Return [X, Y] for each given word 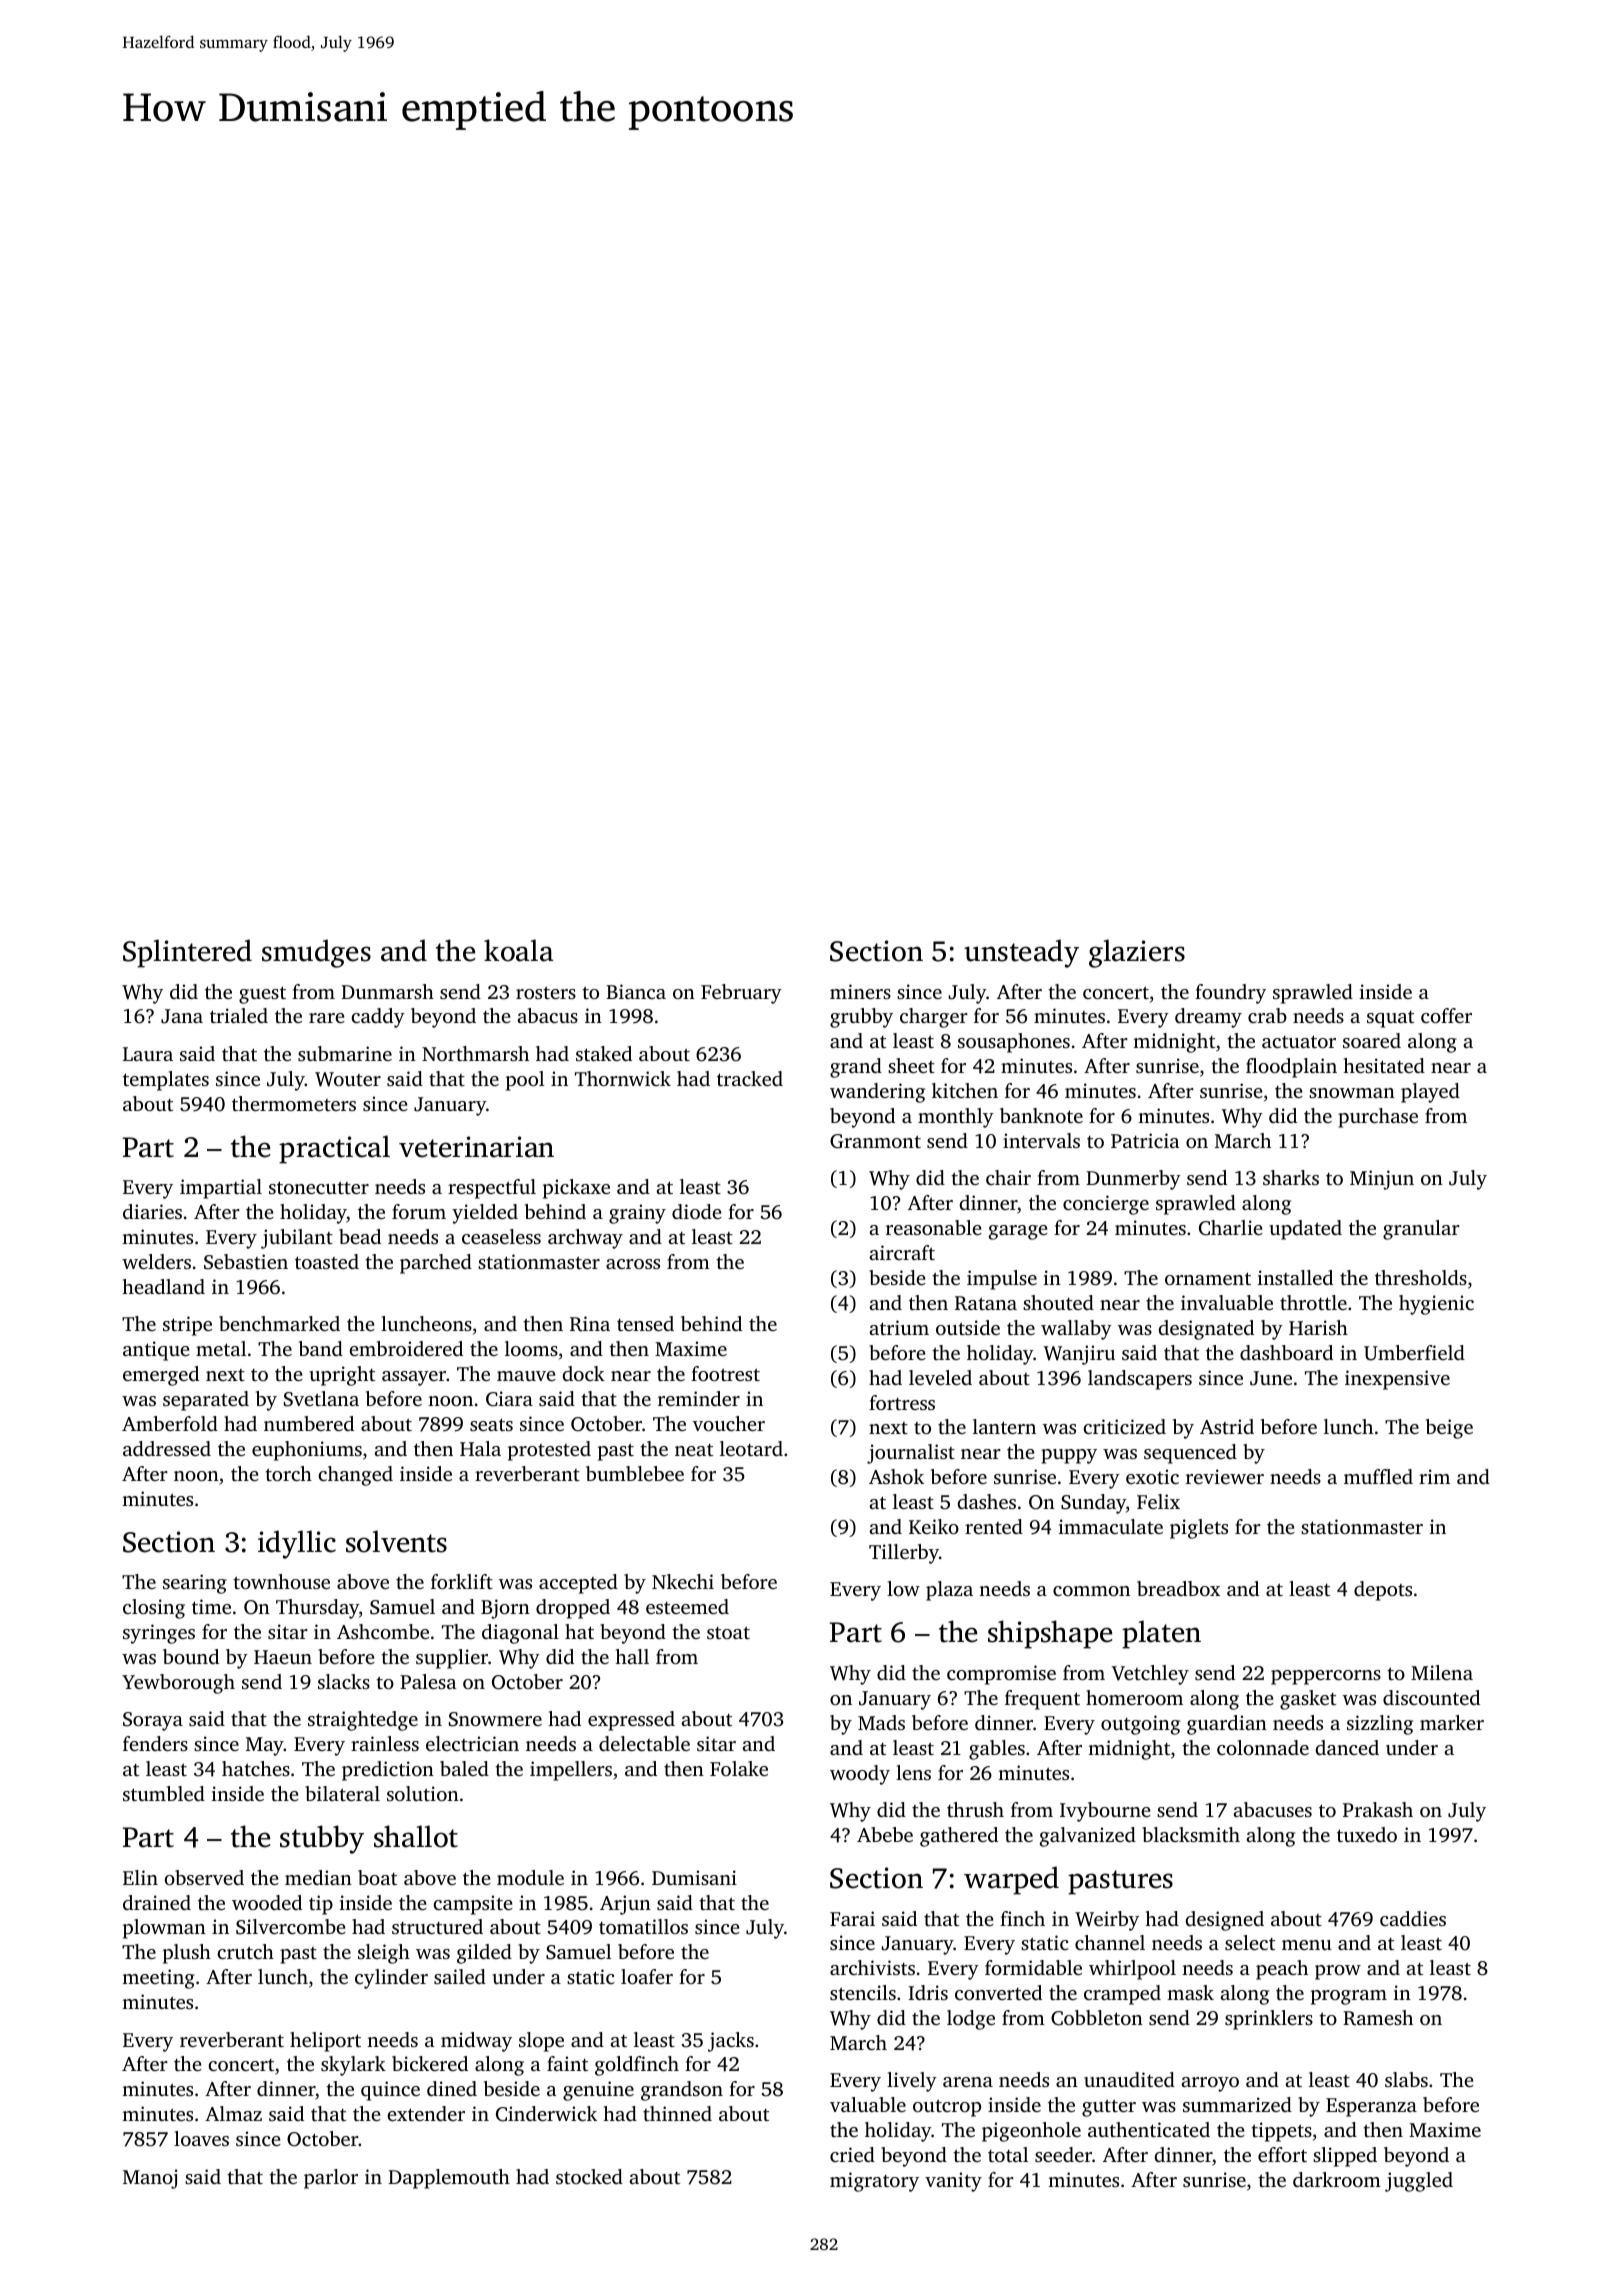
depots [1383, 1591]
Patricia [1145, 1140]
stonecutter [319, 1187]
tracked [750, 1078]
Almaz [233, 2113]
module [530, 1877]
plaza [949, 1591]
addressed [167, 1448]
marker [1452, 1722]
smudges [316, 953]
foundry [1230, 994]
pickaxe [576, 1189]
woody [860, 1775]
